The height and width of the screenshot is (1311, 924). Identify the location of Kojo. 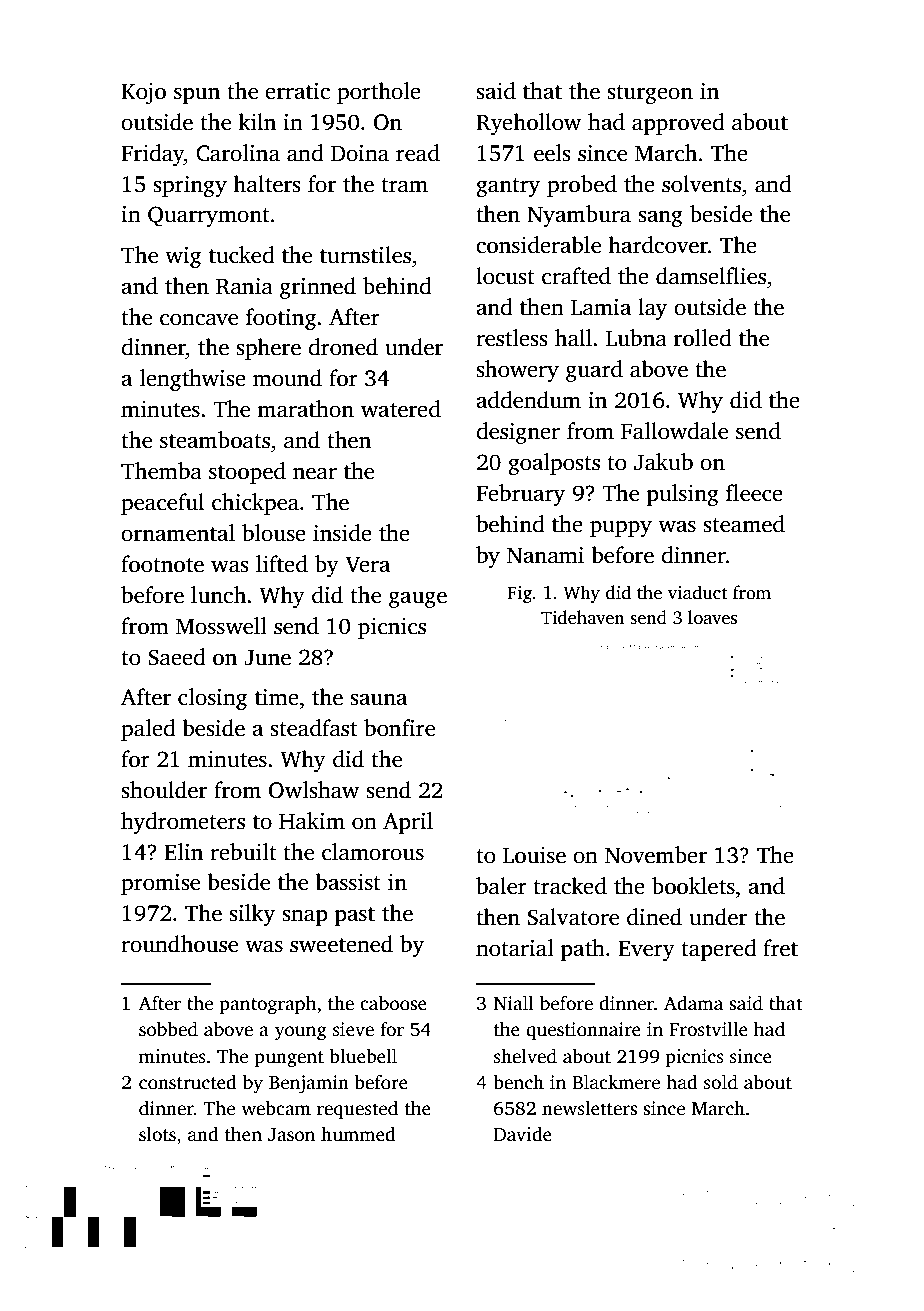
(143, 93).
